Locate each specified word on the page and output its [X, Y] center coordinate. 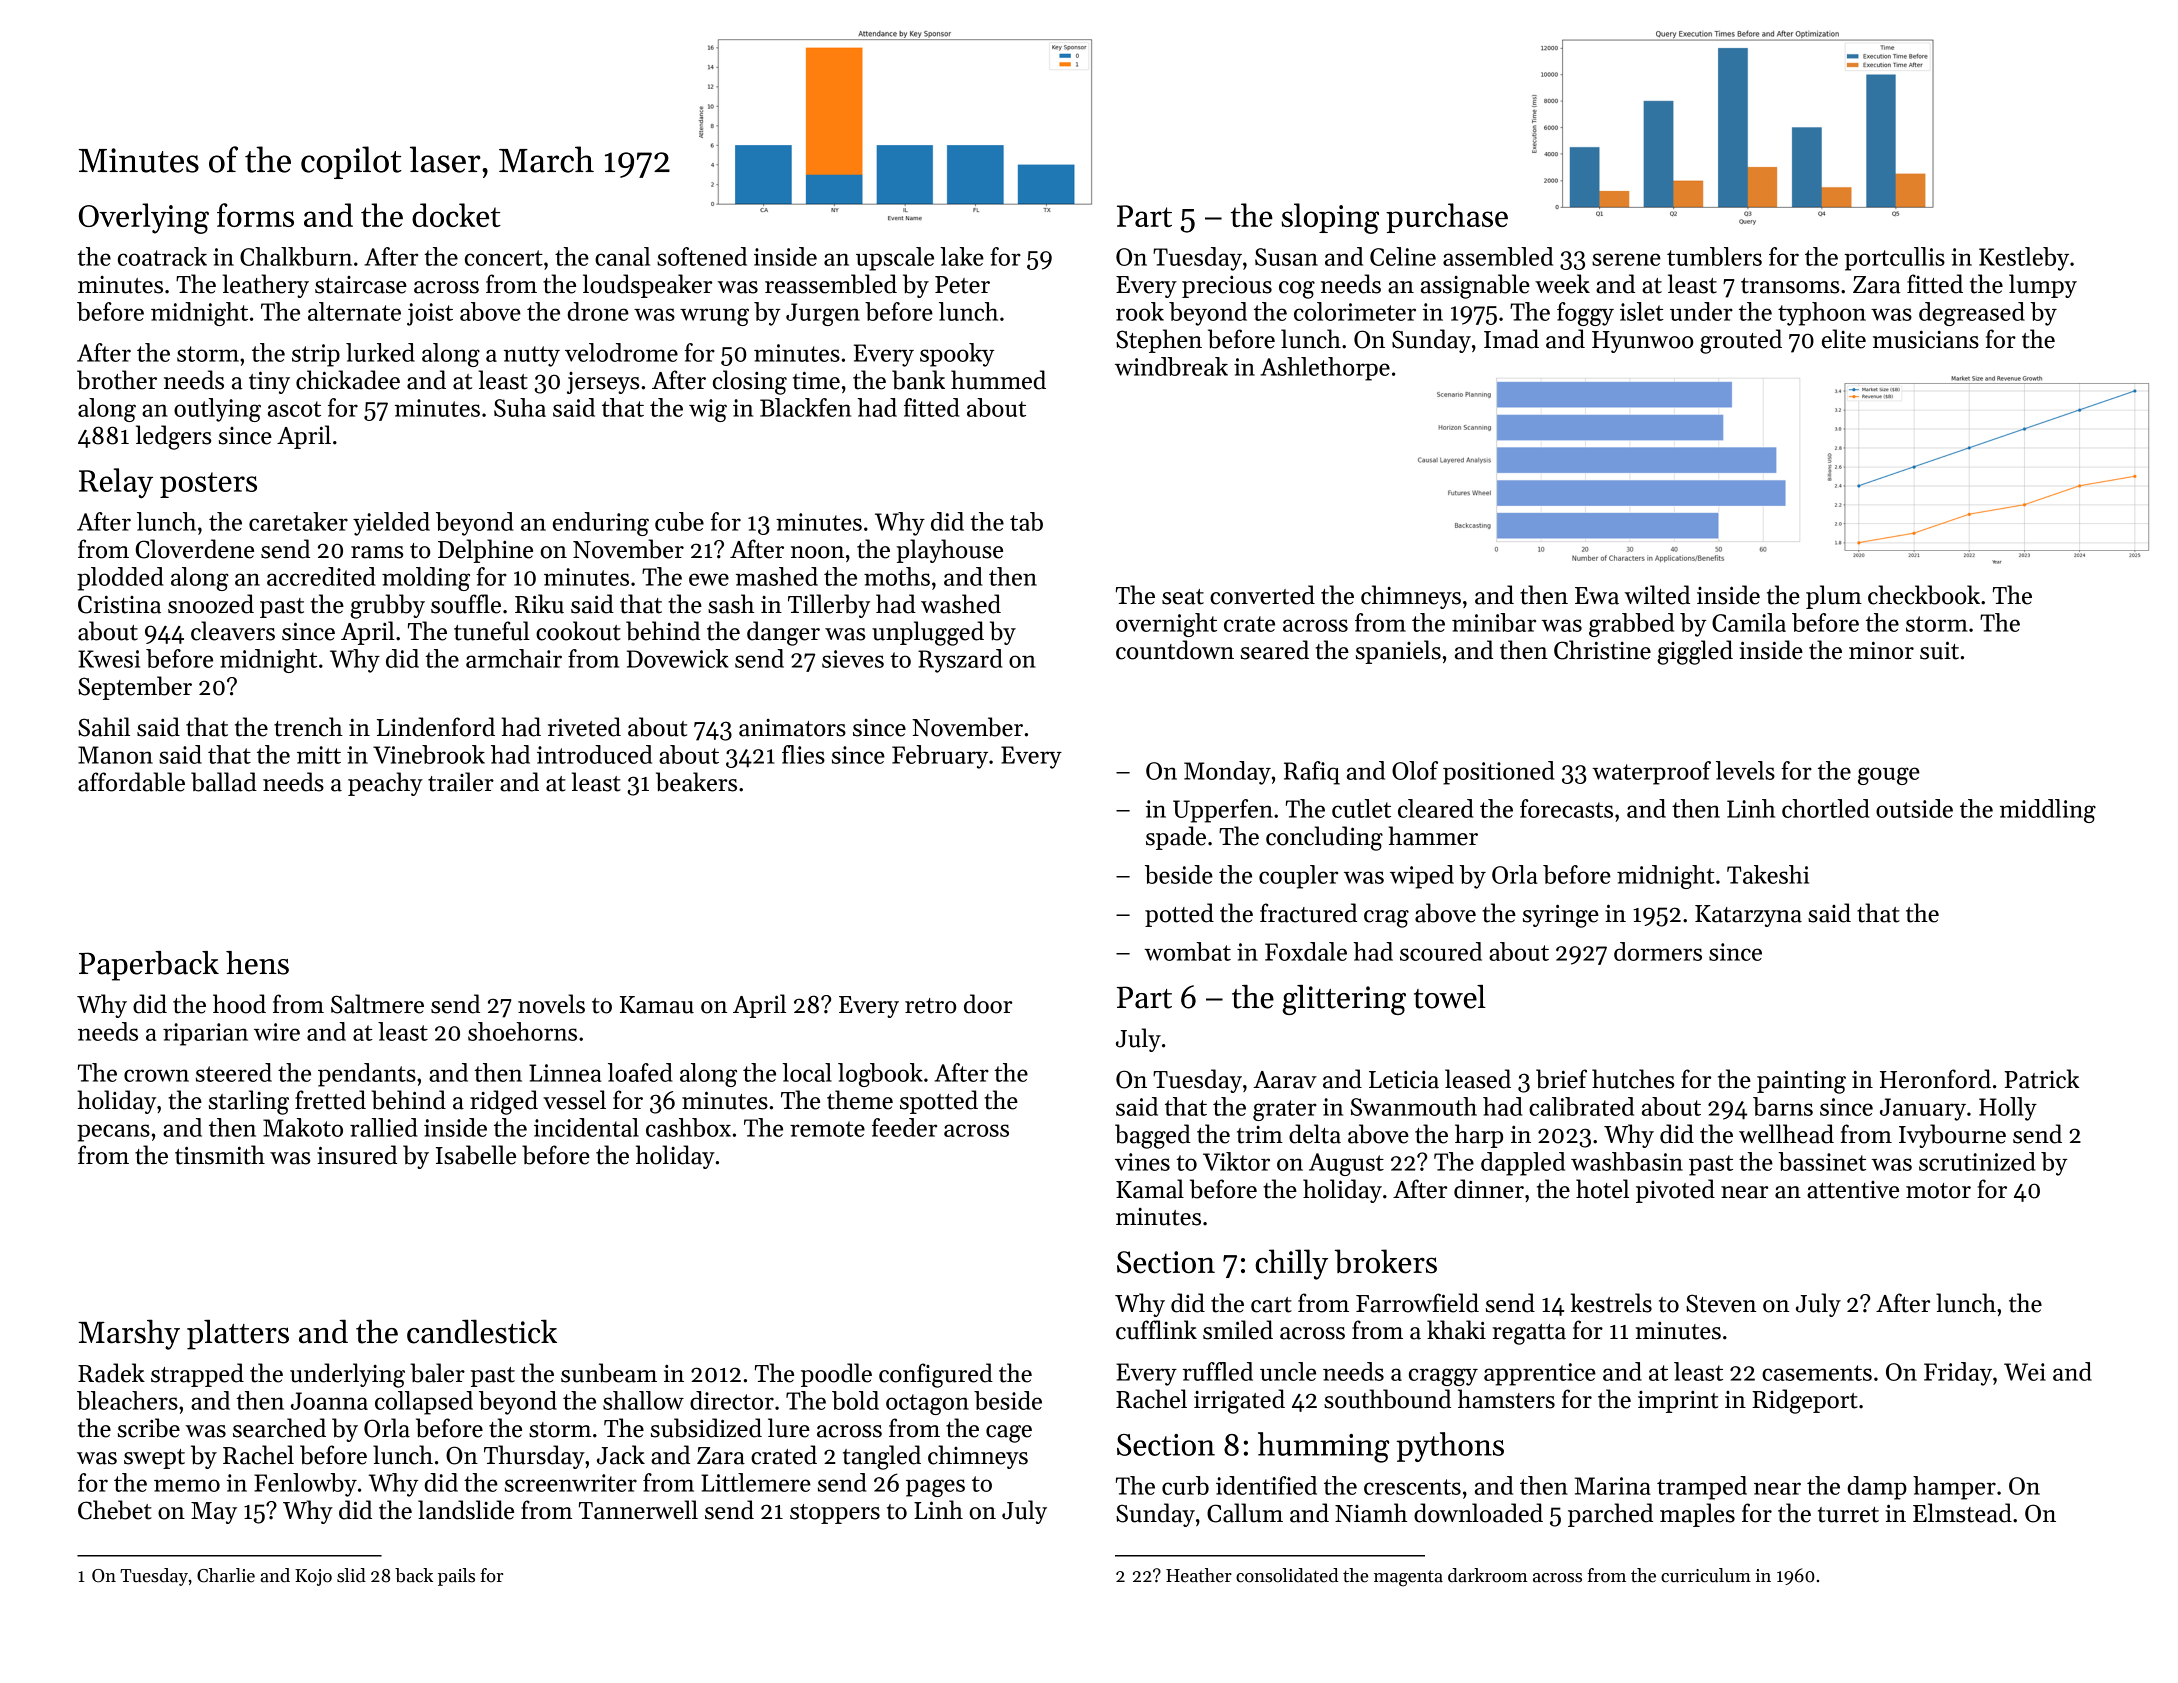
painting [1801, 1082]
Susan [1286, 257]
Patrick [2041, 1079]
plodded [120, 579]
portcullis [1894, 259]
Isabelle [476, 1155]
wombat [1187, 951]
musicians [1926, 339]
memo [187, 1485]
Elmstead [1962, 1513]
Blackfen [805, 407]
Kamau [657, 1005]
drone [598, 311]
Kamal [1150, 1189]
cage [1009, 1434]
